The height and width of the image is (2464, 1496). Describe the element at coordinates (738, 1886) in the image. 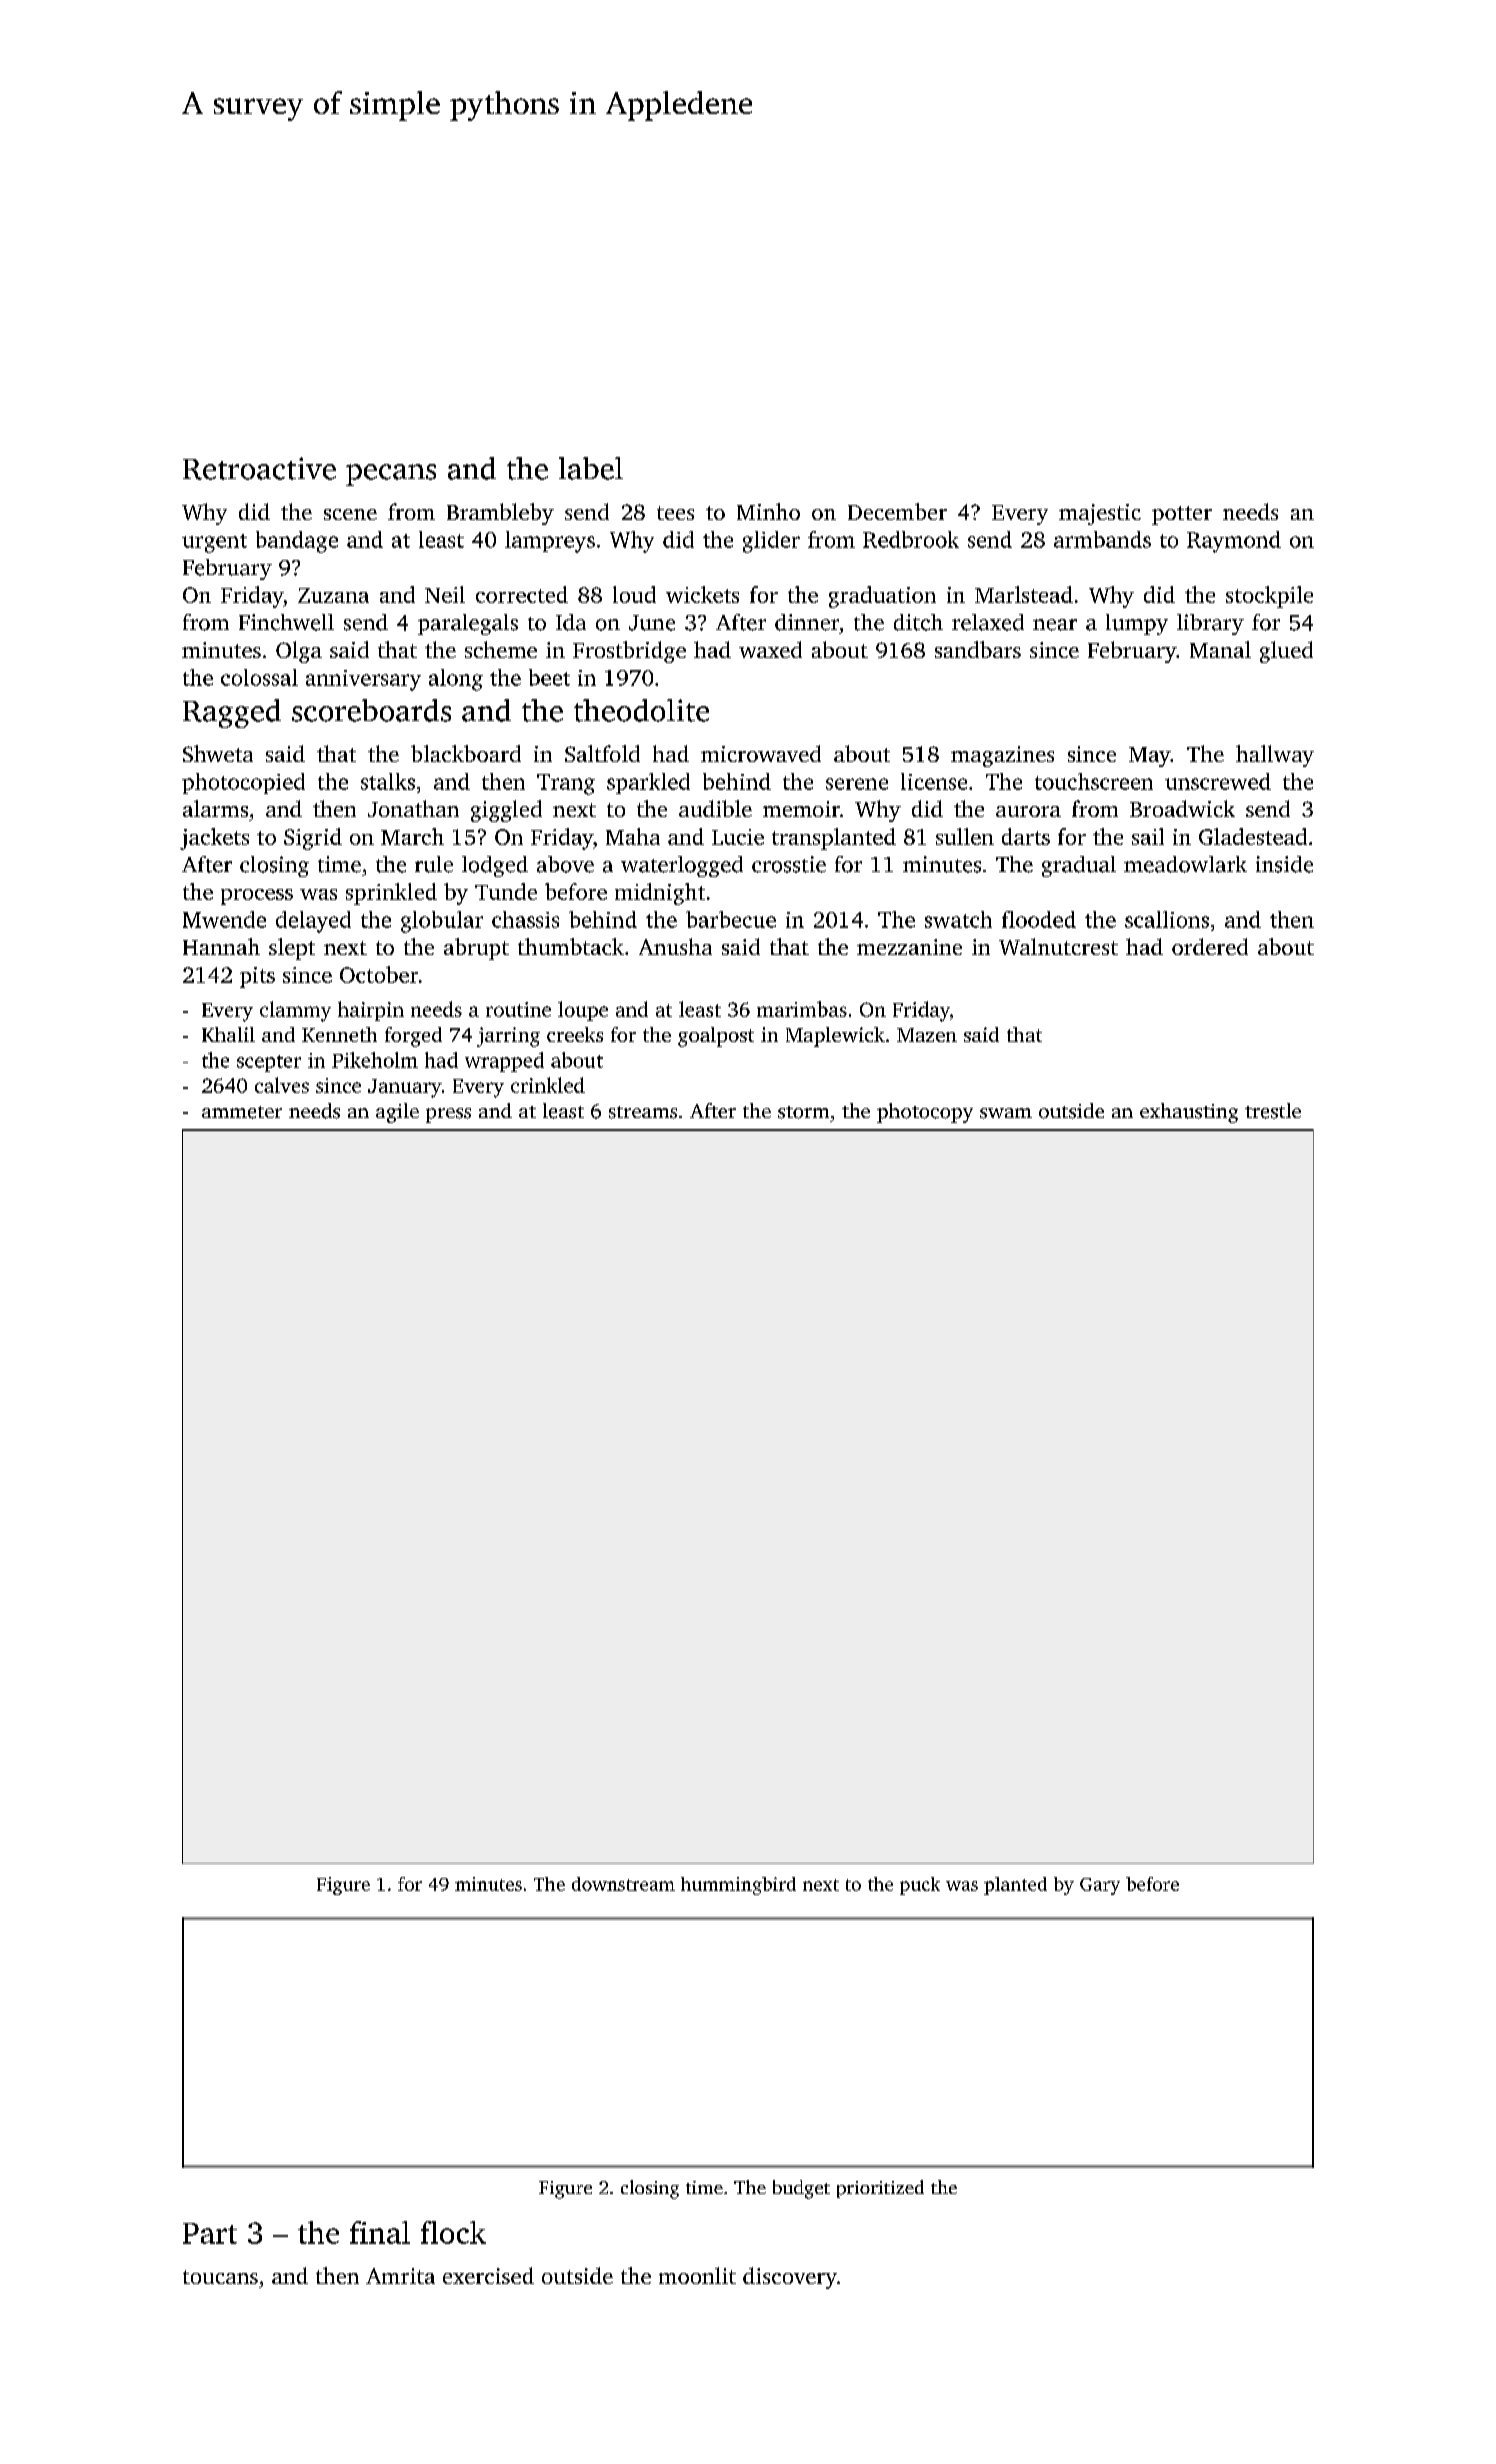

I see `hummingbird` at that location.
